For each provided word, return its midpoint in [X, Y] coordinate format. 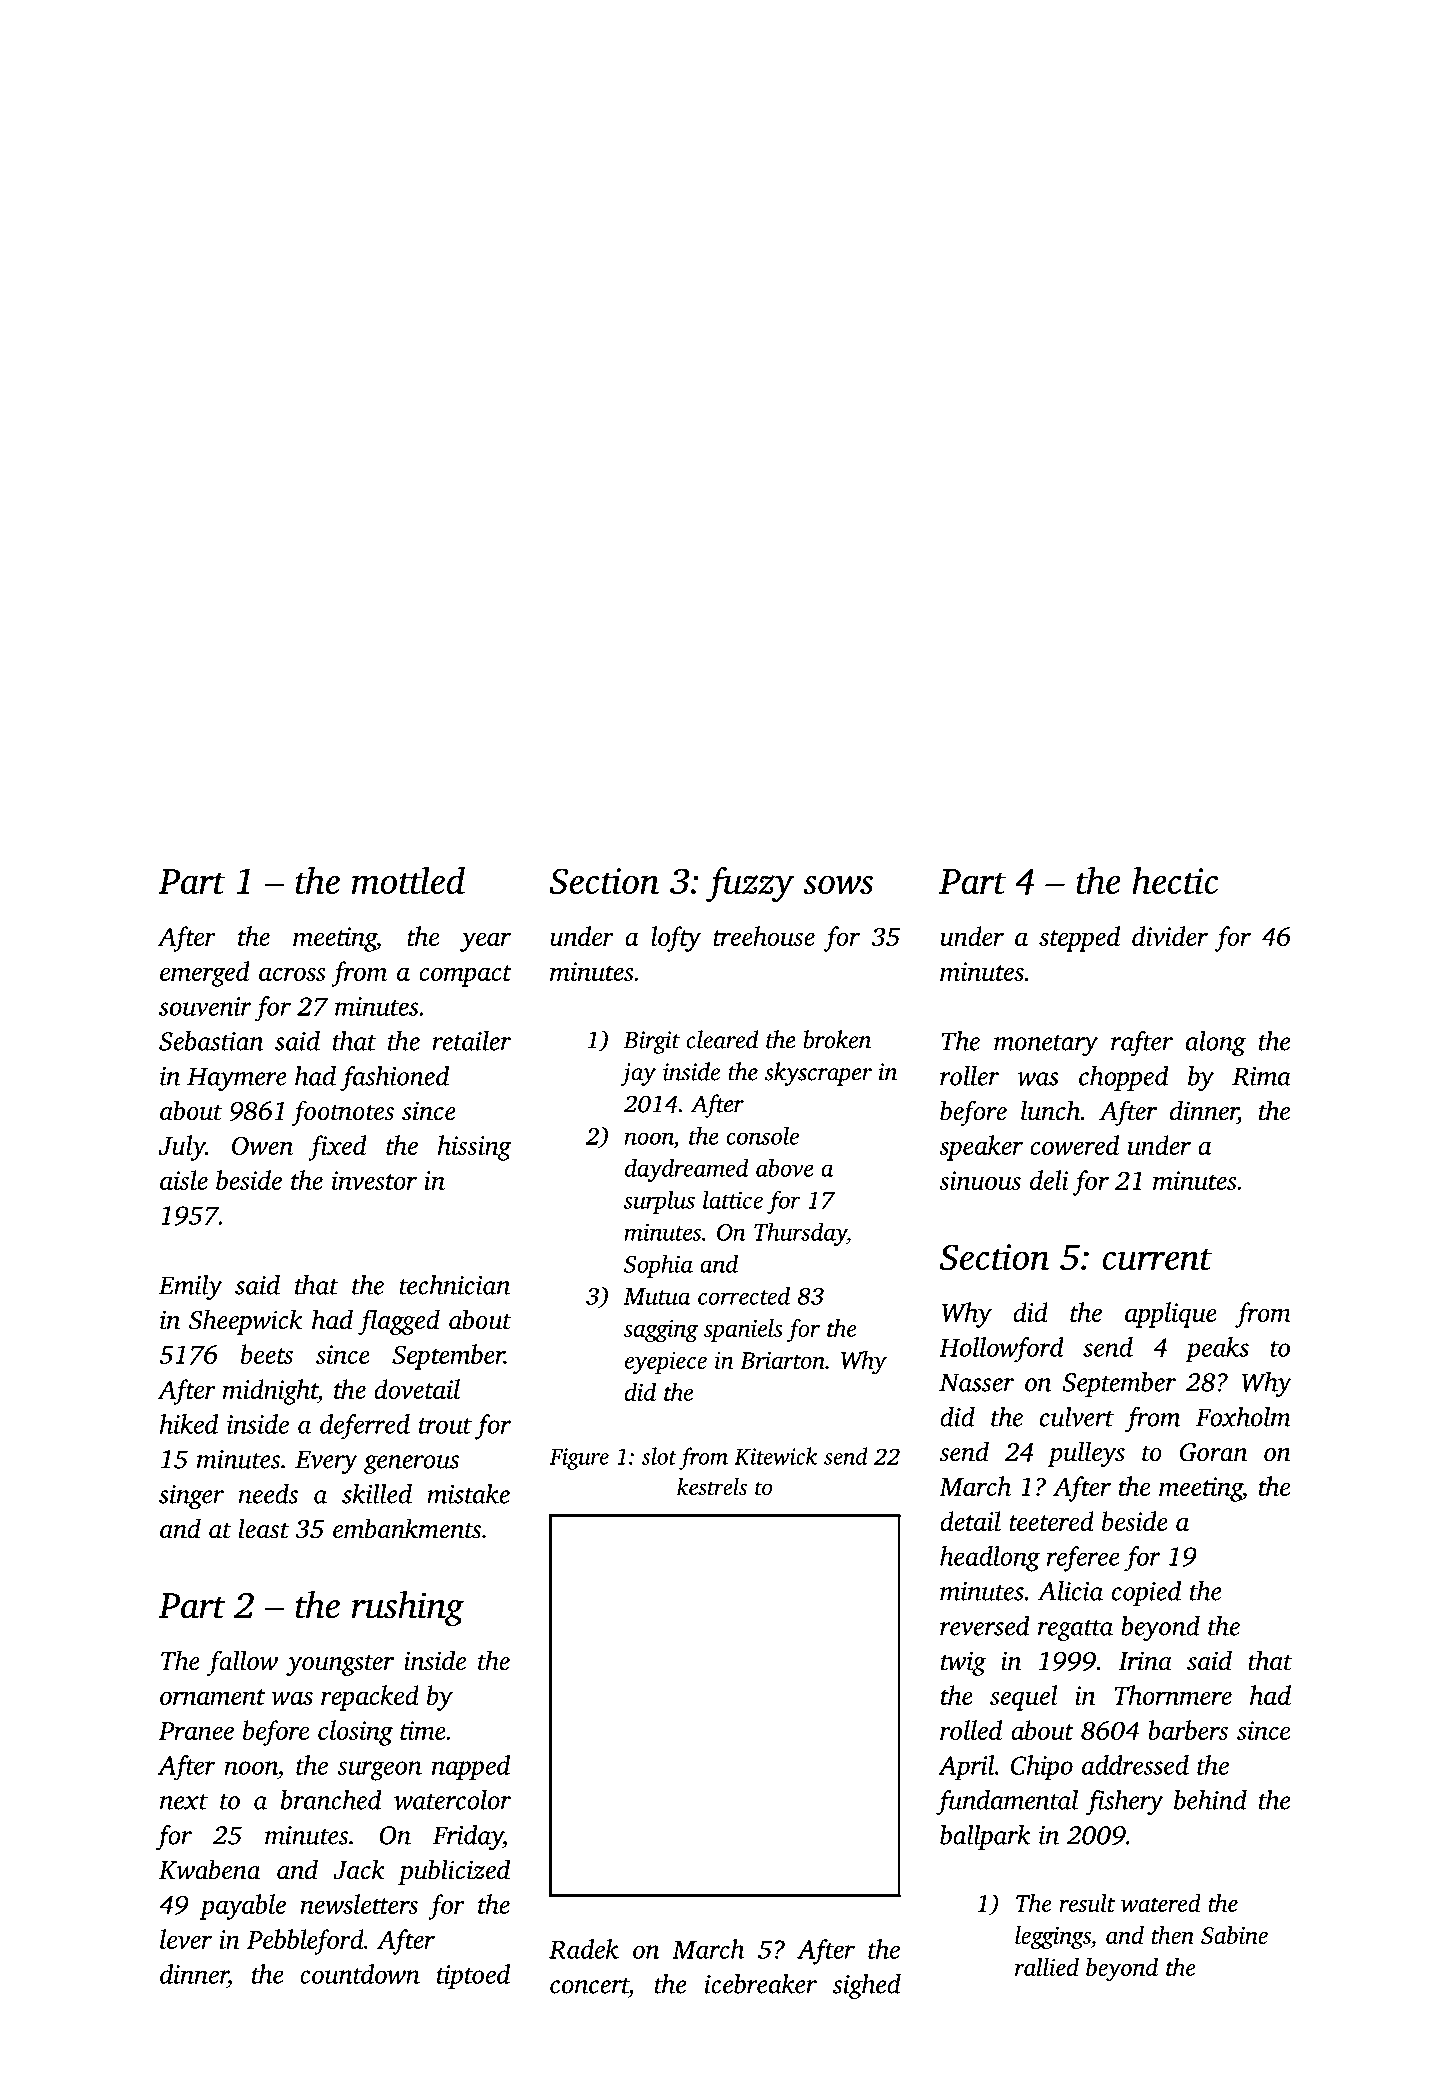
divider [1170, 936]
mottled [408, 880]
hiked [189, 1424]
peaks [1217, 1349]
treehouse [764, 936]
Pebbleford [305, 1942]
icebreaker [760, 1984]
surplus [659, 1202]
